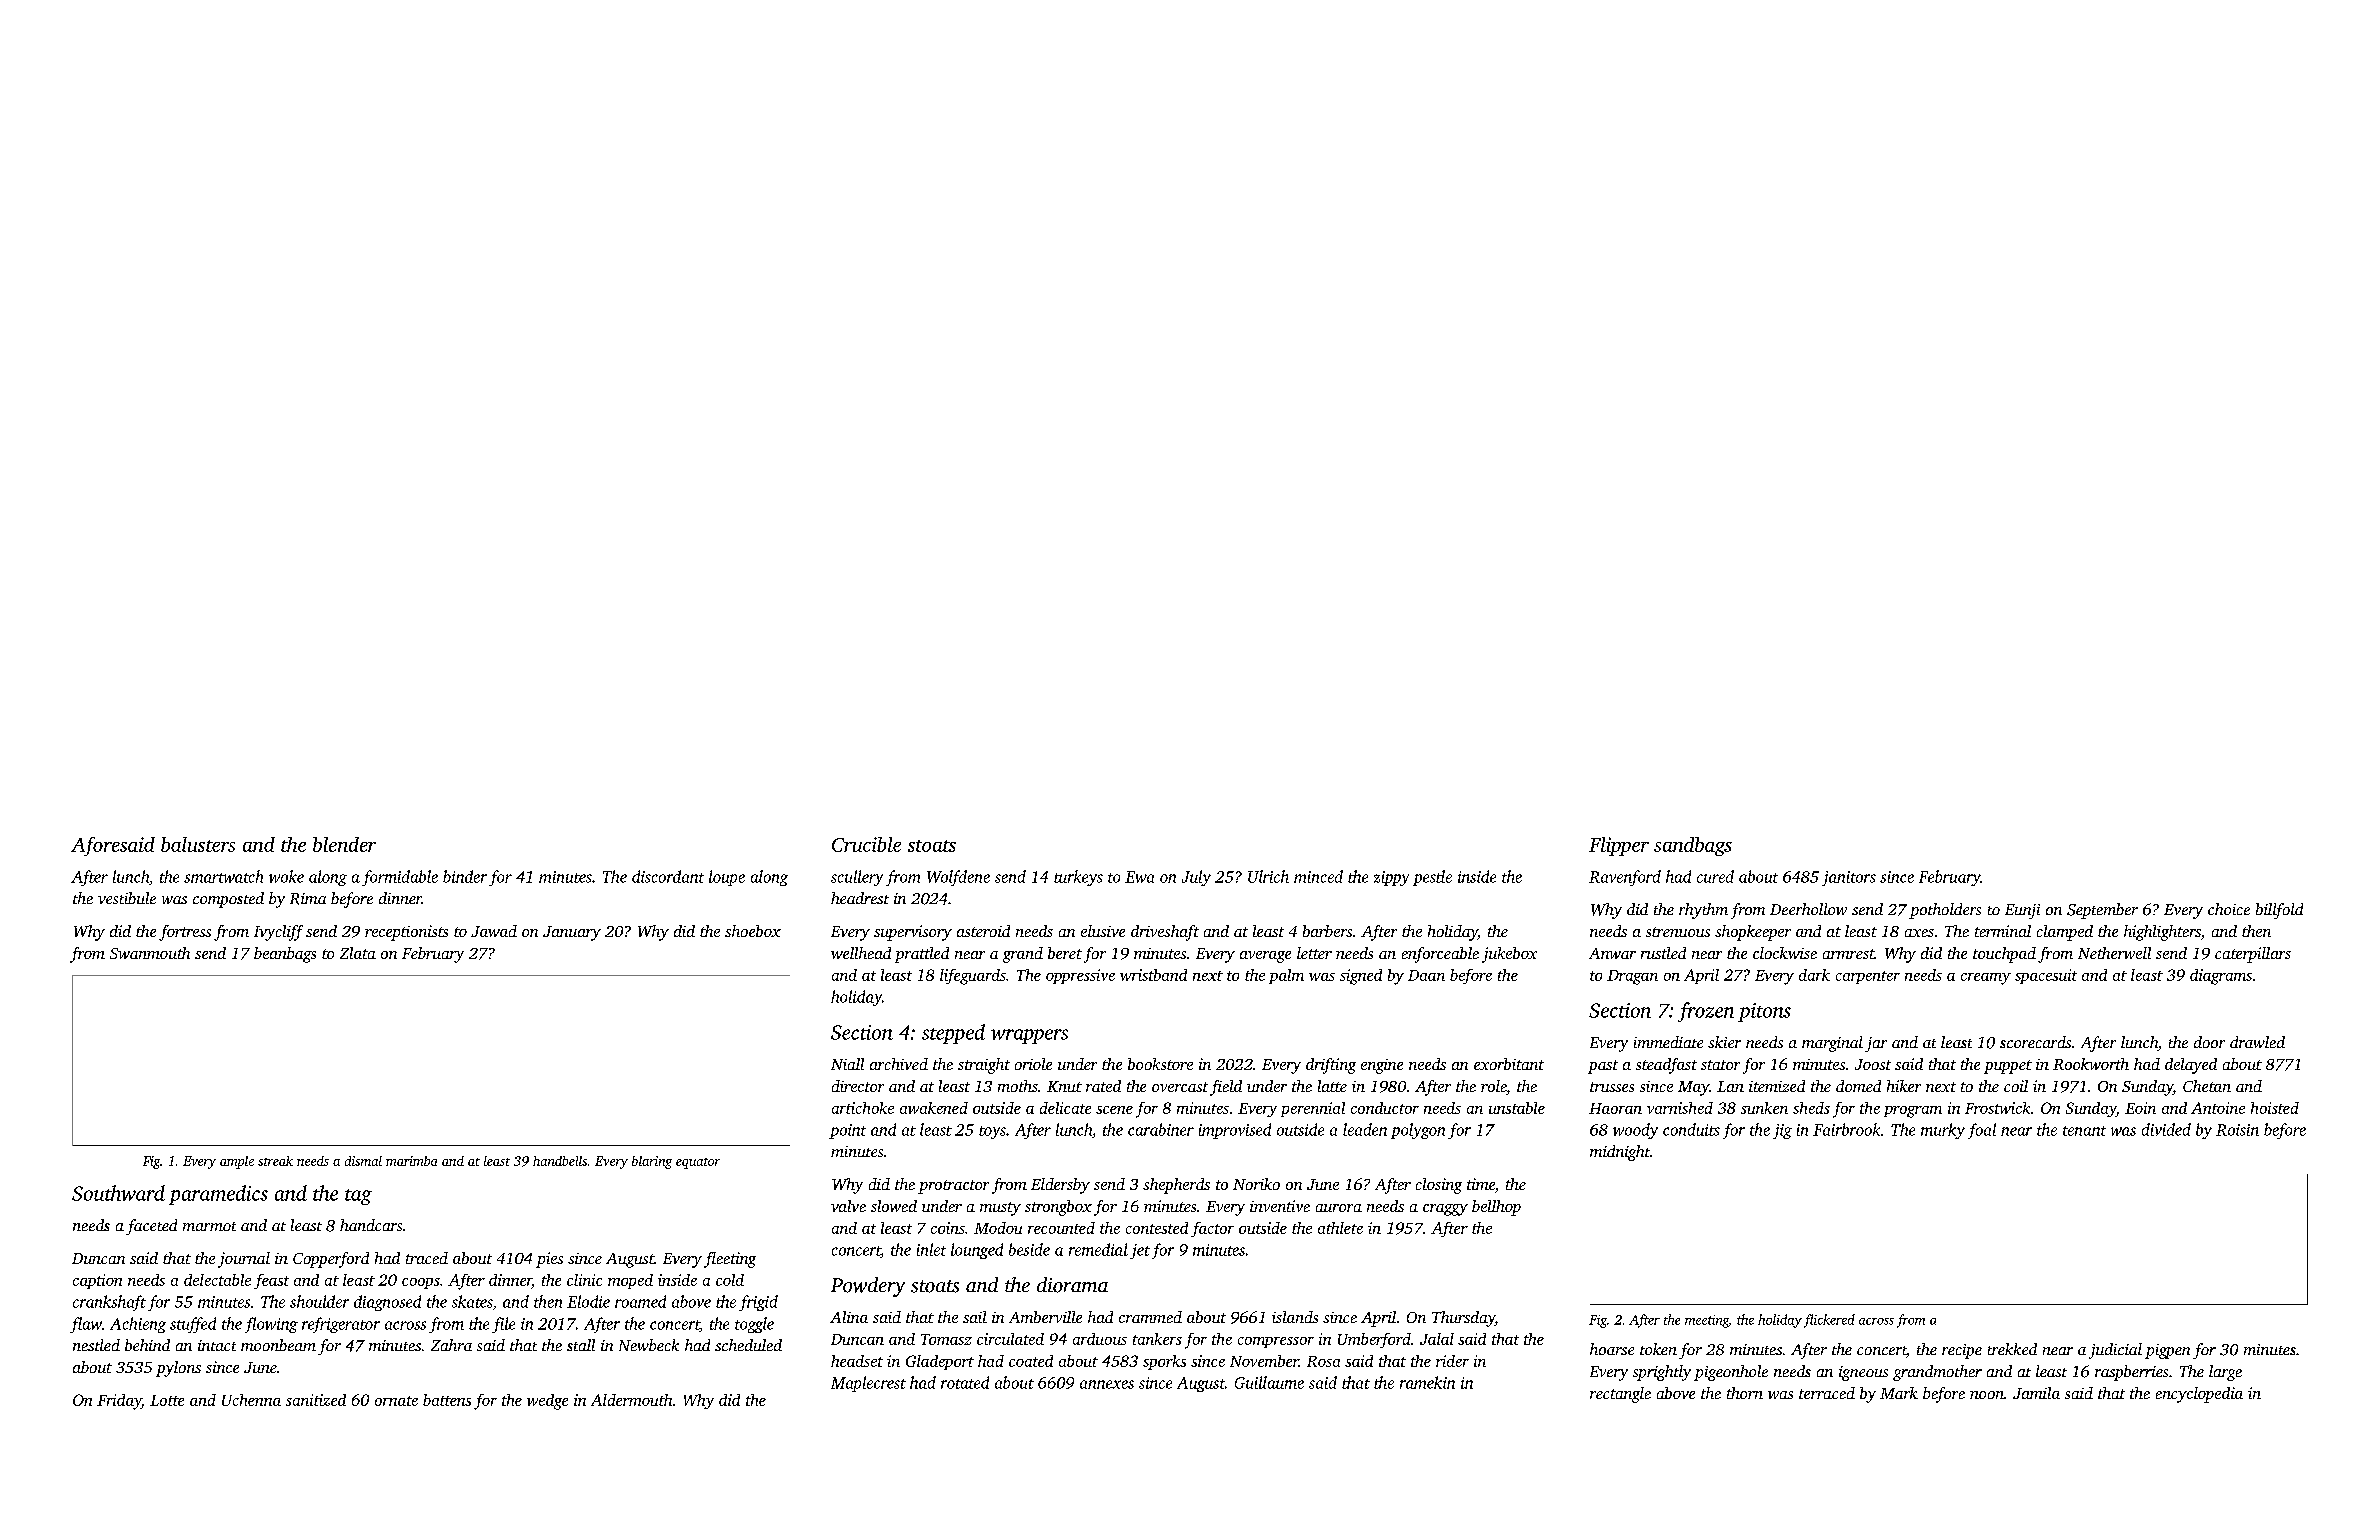  What do you see at coordinates (2084, 1131) in the screenshot?
I see `tenant` at bounding box center [2084, 1131].
